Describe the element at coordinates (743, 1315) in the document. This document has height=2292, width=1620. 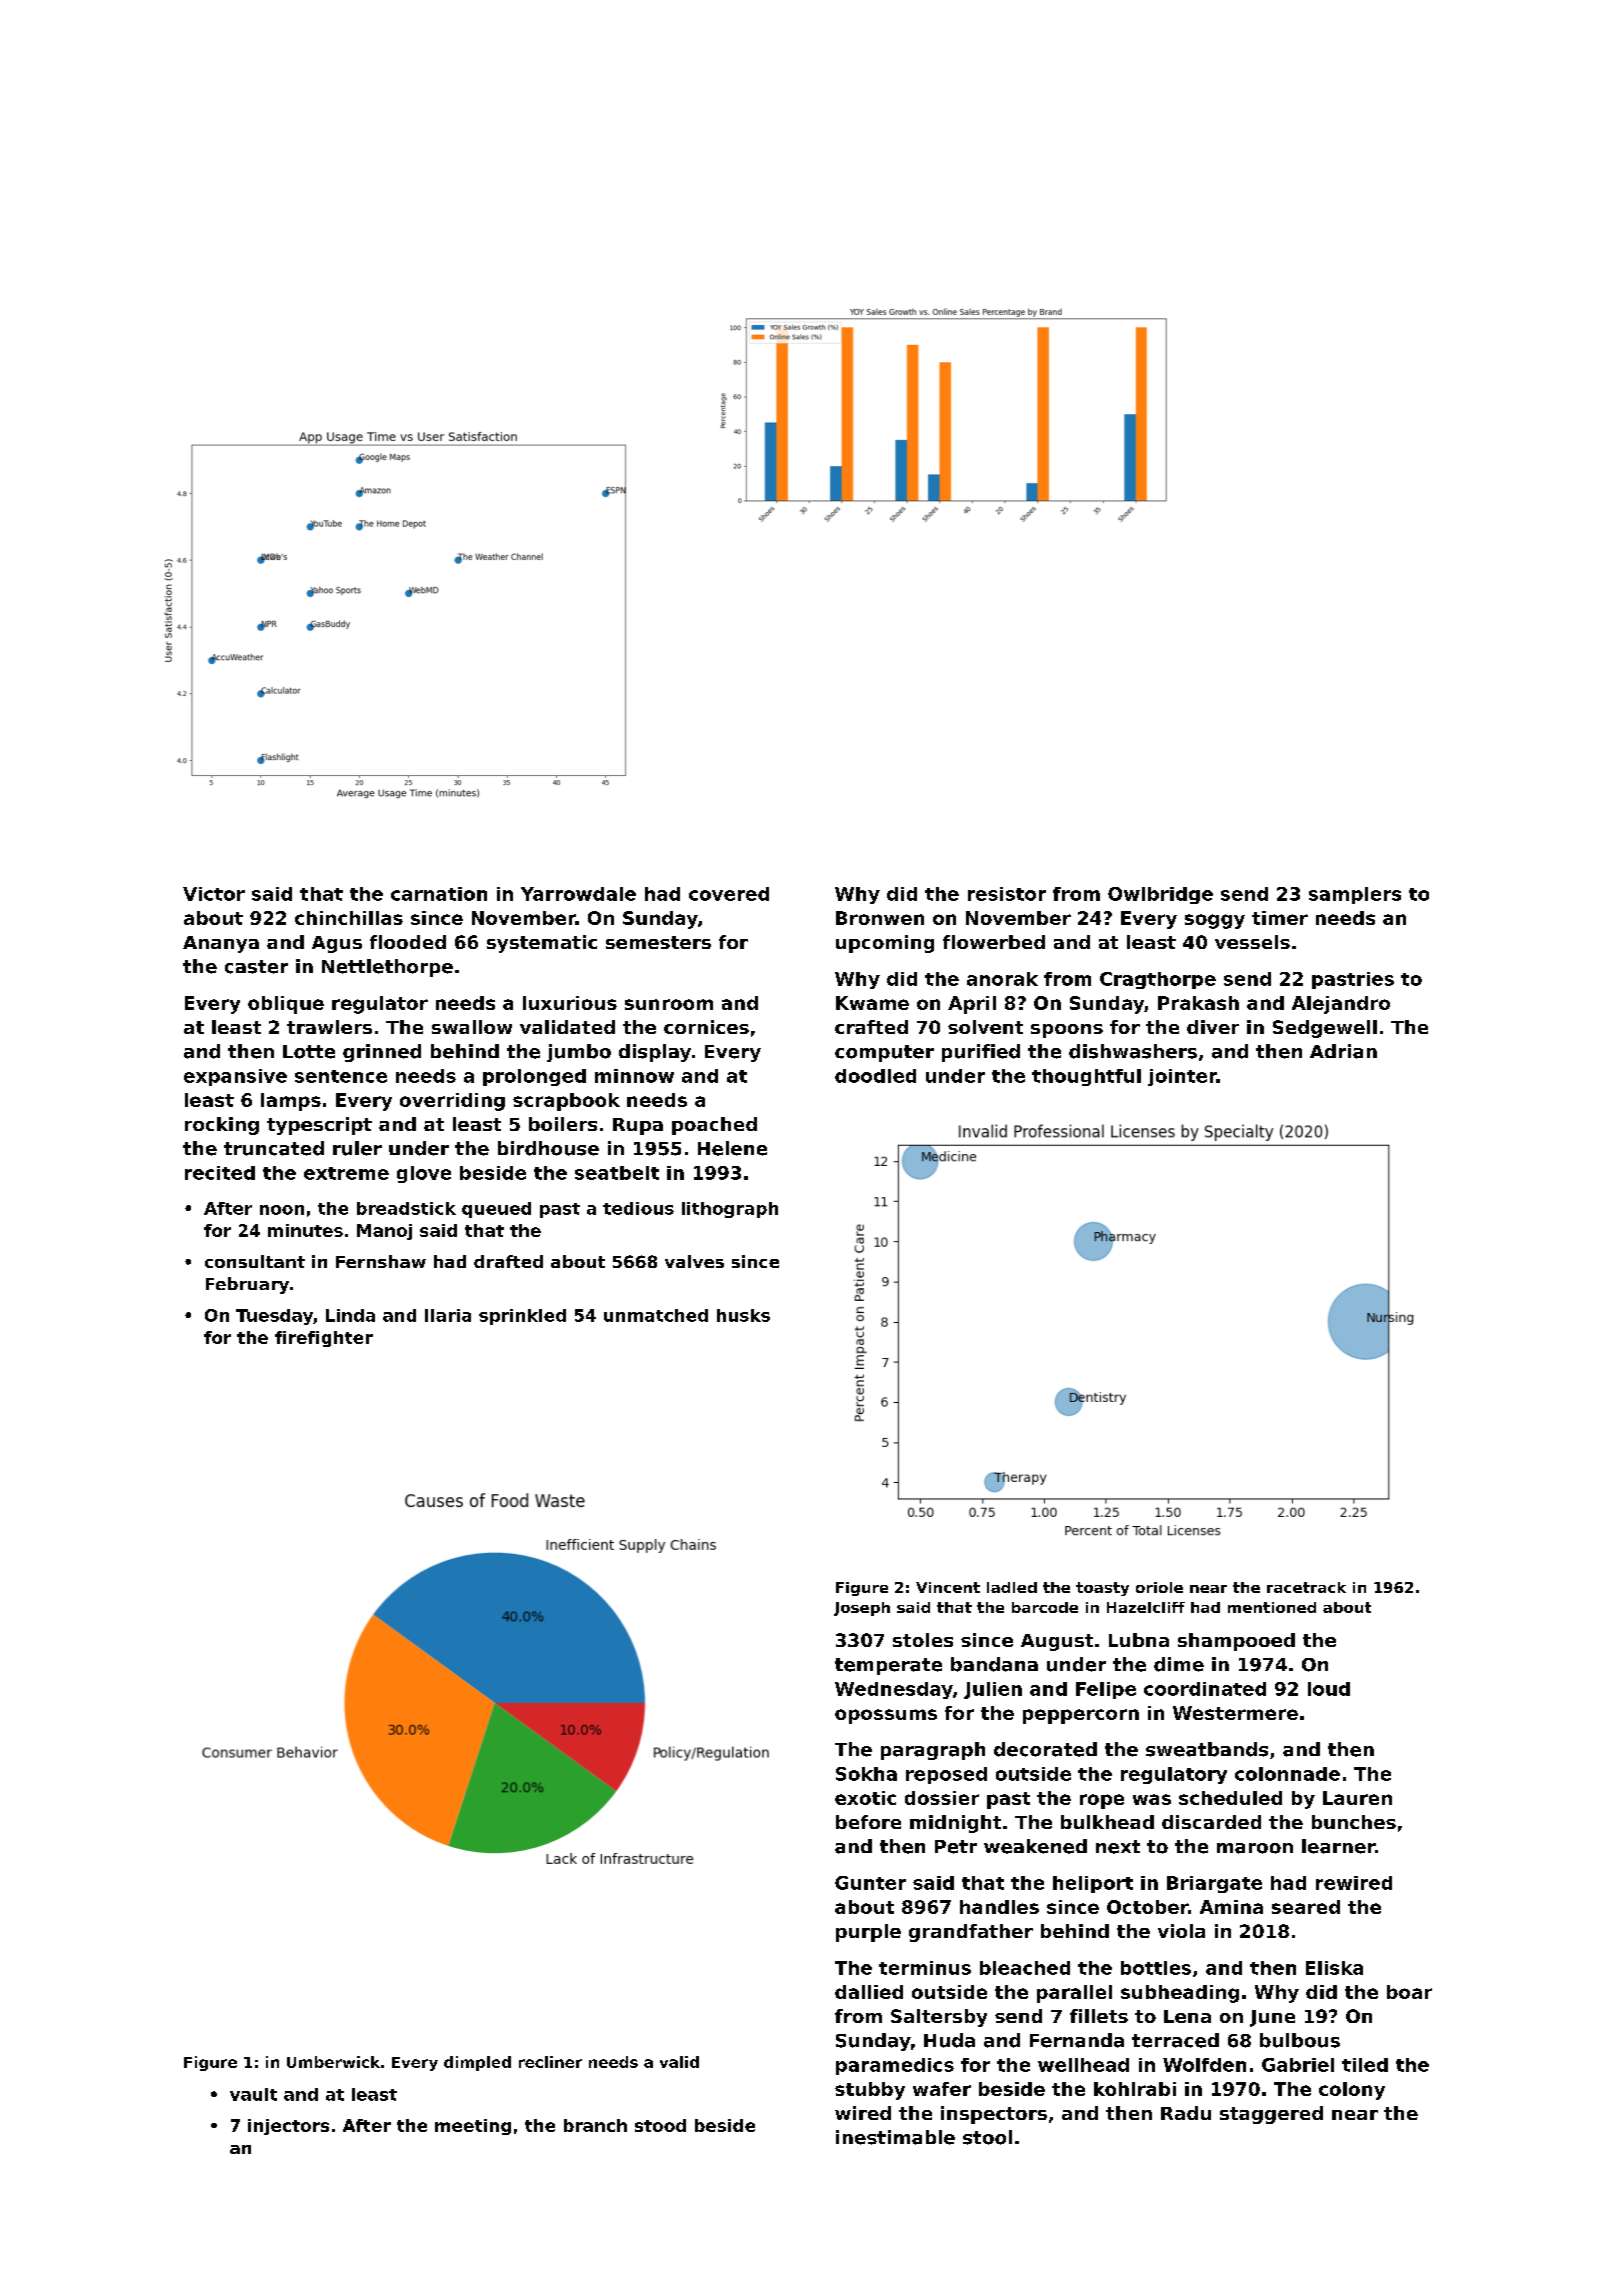
I see `husks` at that location.
